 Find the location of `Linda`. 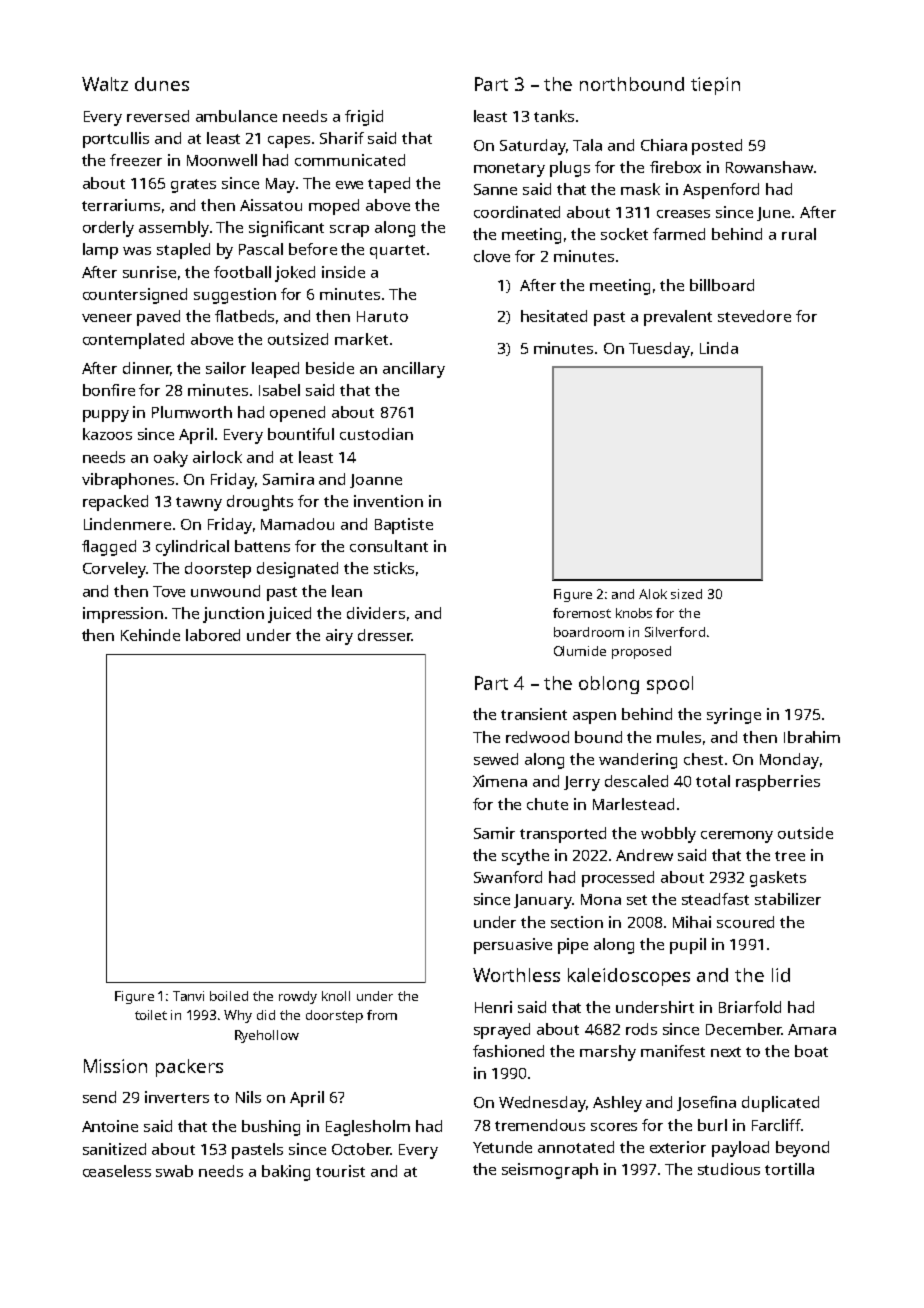

Linda is located at coordinates (719, 348).
